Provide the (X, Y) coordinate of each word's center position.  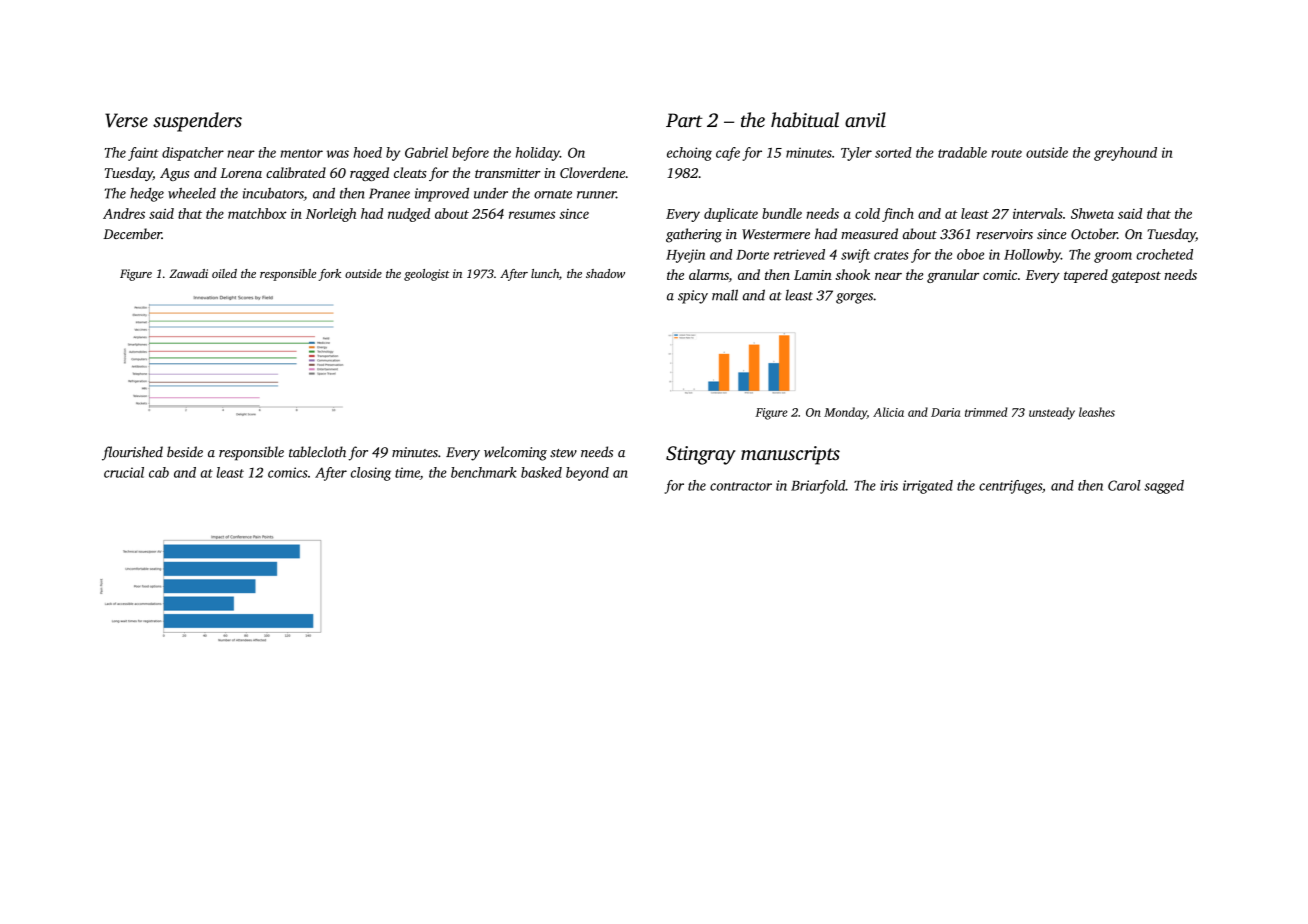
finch (898, 215)
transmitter (508, 173)
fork (329, 275)
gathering (694, 235)
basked (541, 472)
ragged (369, 174)
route (1006, 153)
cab (159, 472)
